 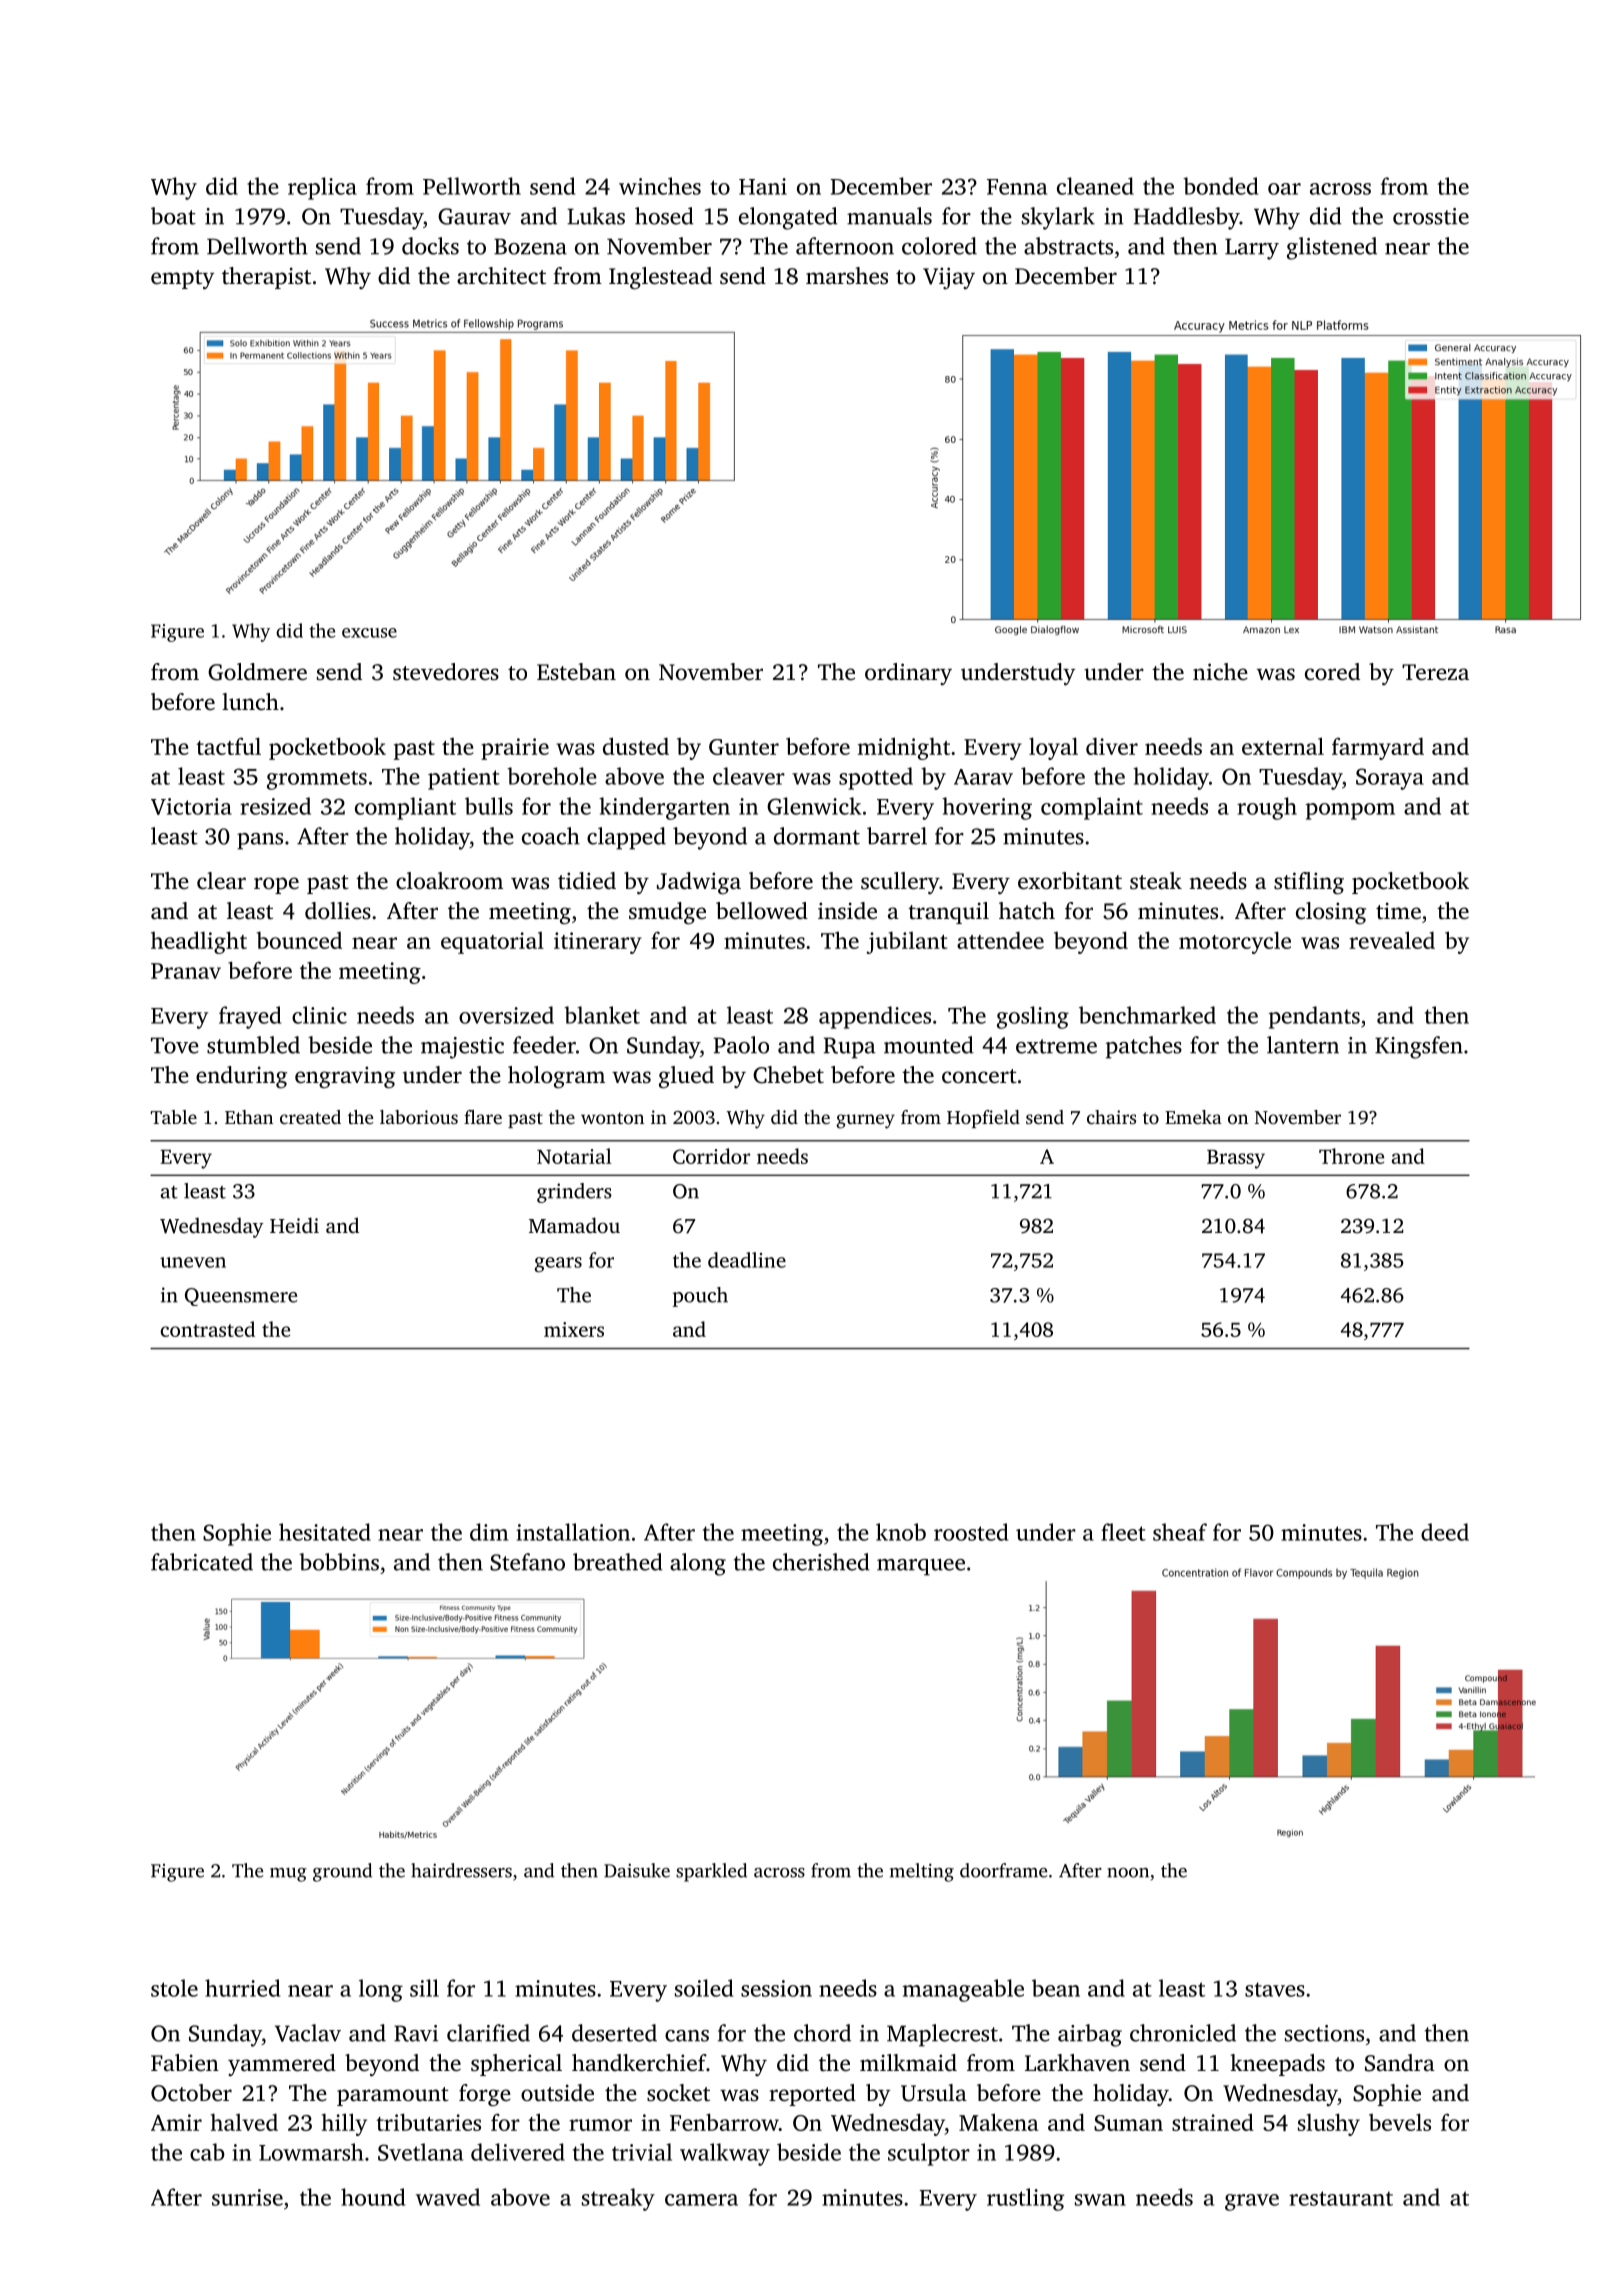 What do you see at coordinates (173, 216) in the document?
I see `boat` at bounding box center [173, 216].
